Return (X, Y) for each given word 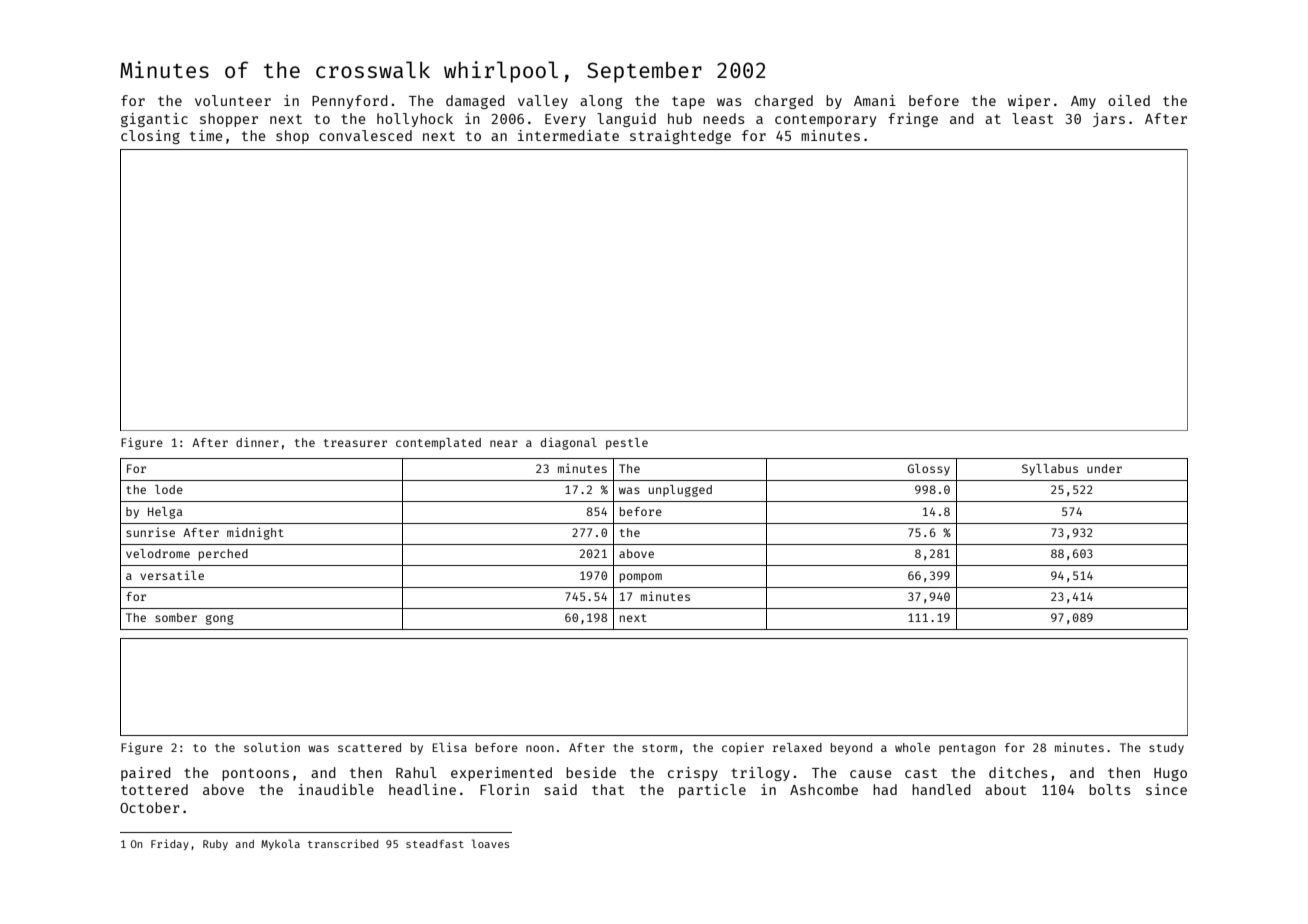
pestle (627, 444)
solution (272, 747)
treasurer (355, 443)
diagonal (569, 444)
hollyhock (415, 120)
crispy (693, 774)
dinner (257, 442)
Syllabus (1050, 470)
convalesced (365, 135)
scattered (369, 747)
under (1104, 468)
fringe (913, 120)
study (1166, 749)
